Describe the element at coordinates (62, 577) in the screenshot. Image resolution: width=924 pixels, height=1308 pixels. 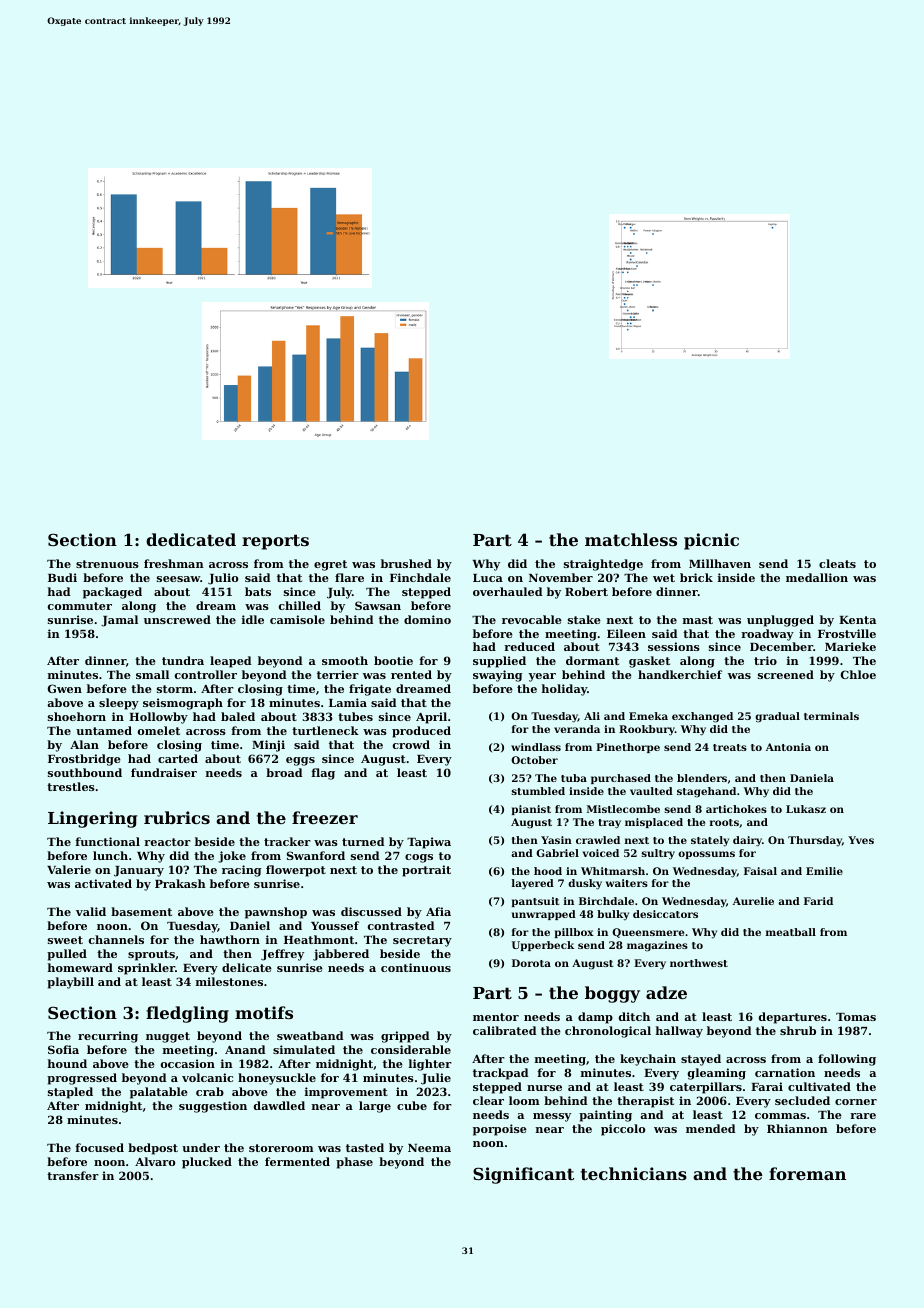
I see `Budi` at that location.
